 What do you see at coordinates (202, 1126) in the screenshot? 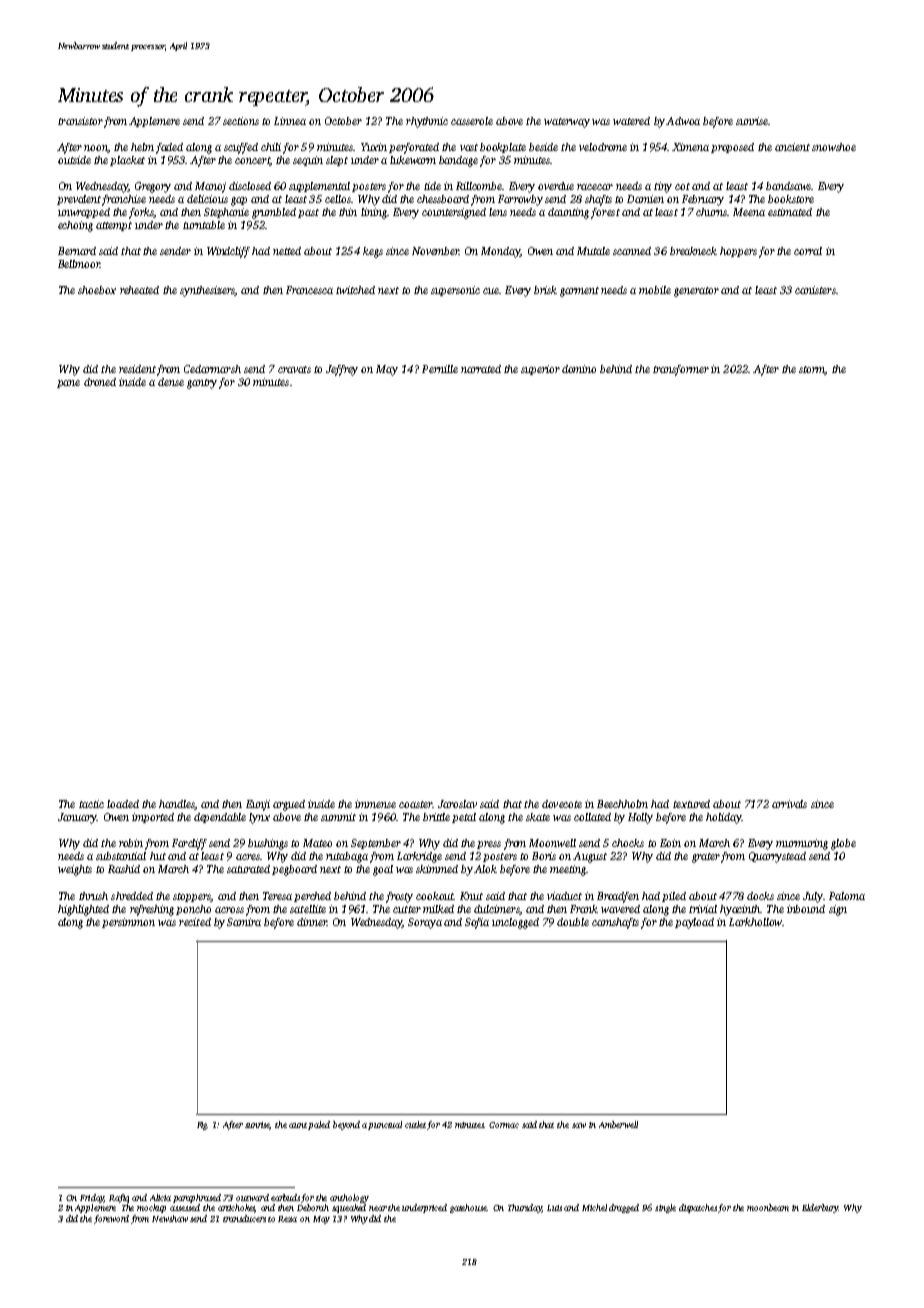
I see `Fig` at bounding box center [202, 1126].
